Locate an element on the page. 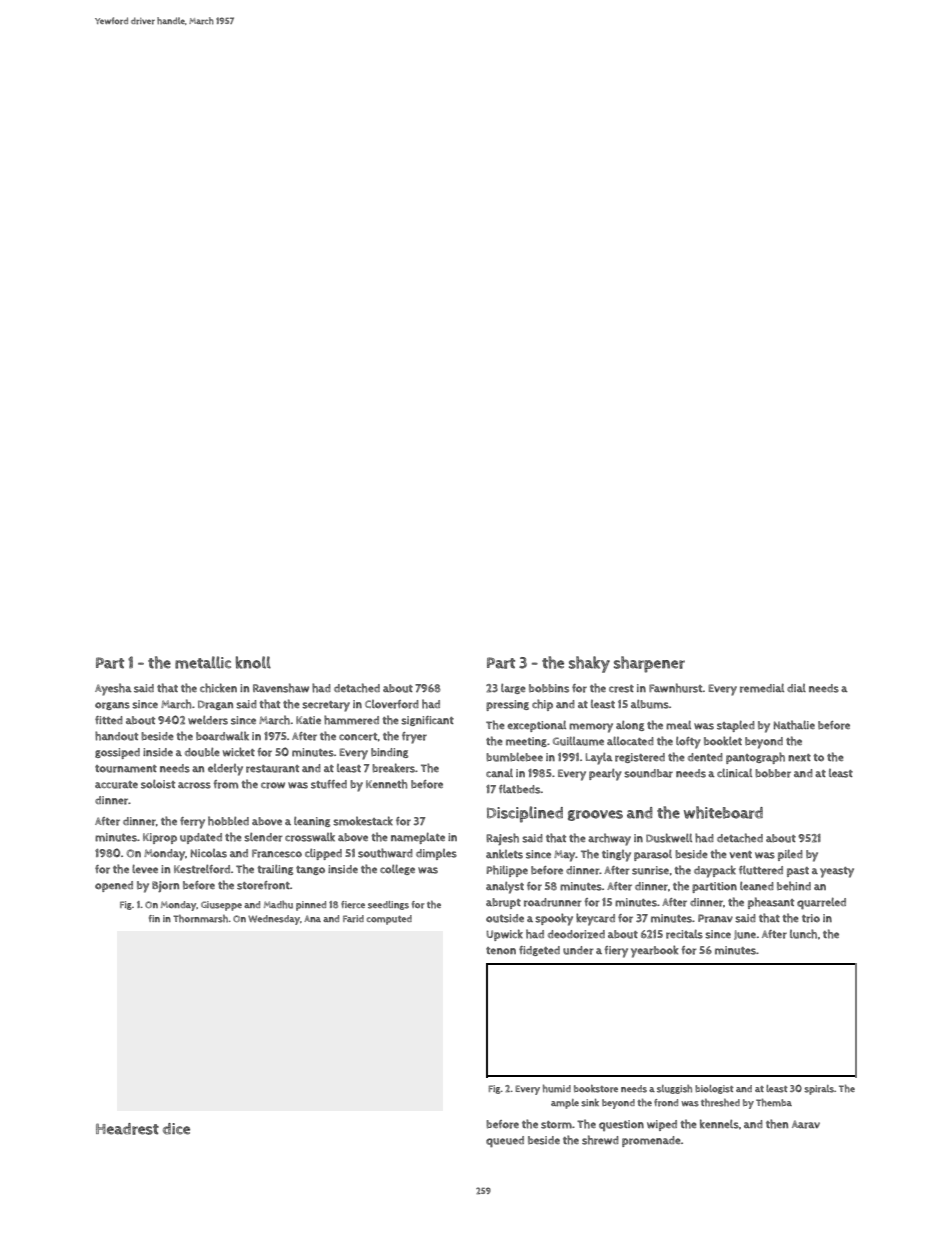 This image has height=1233, width=952. Ravenshaw is located at coordinates (281, 688).
